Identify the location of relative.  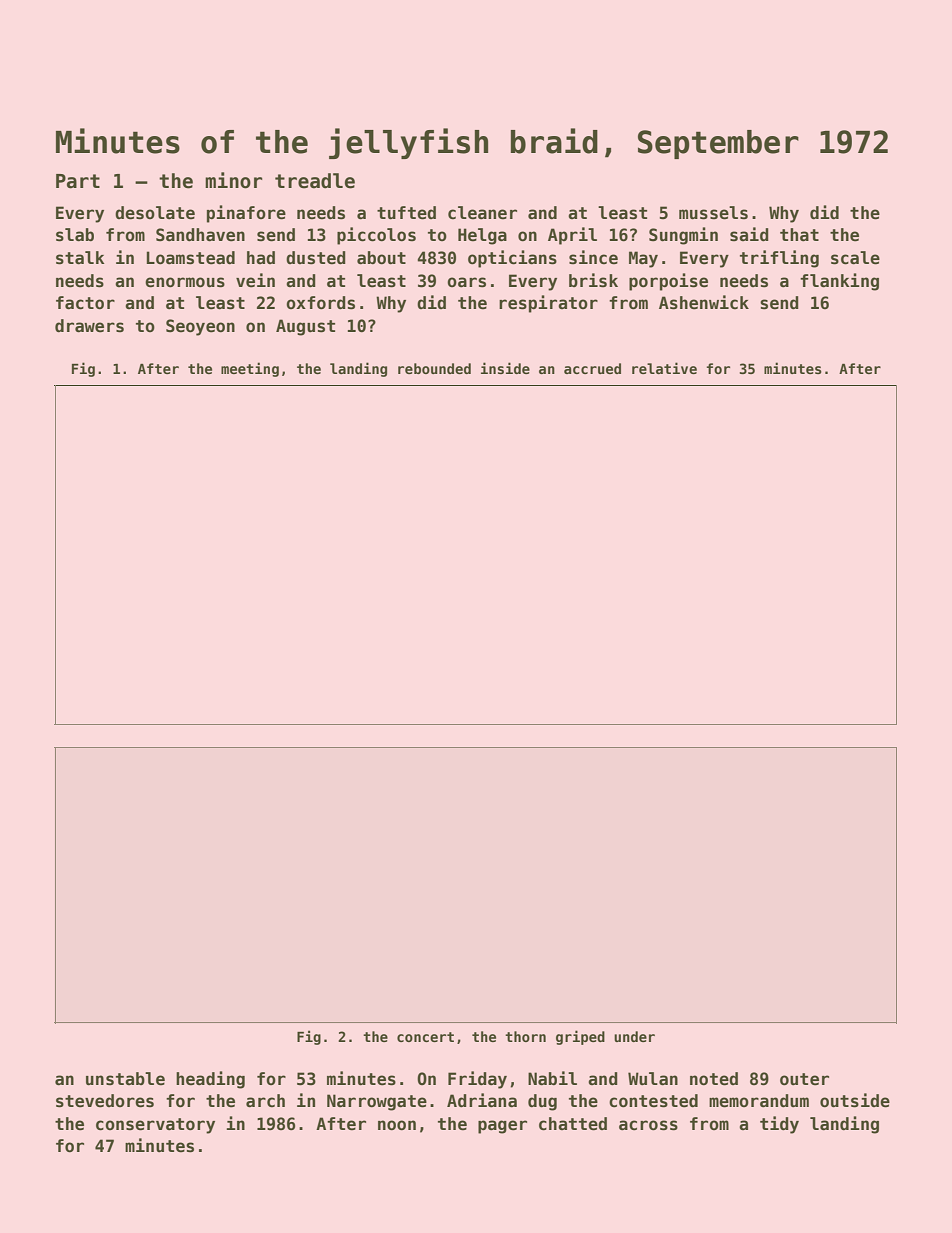
(664, 368).
